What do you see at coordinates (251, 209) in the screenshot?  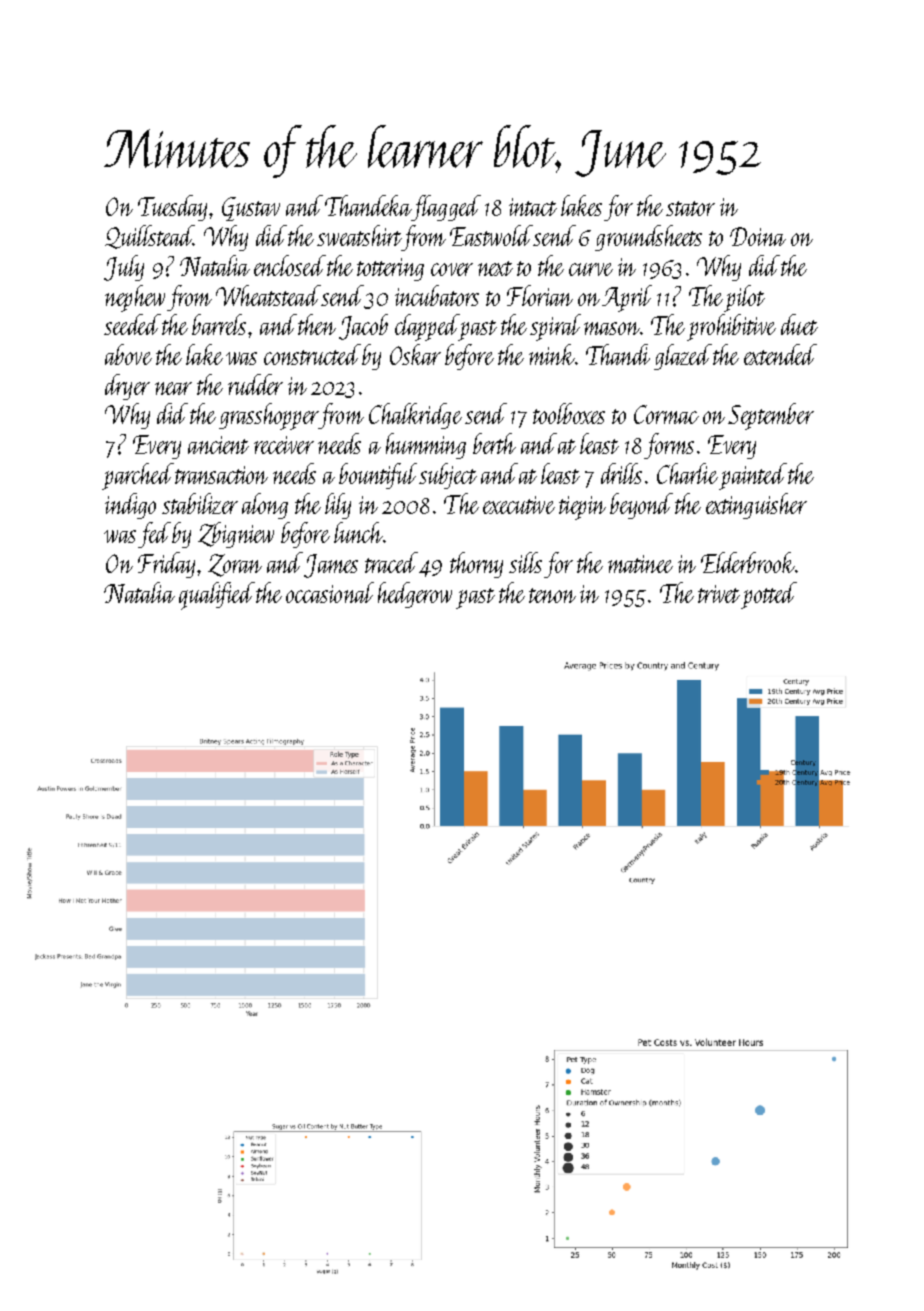 I see `Gustav` at bounding box center [251, 209].
